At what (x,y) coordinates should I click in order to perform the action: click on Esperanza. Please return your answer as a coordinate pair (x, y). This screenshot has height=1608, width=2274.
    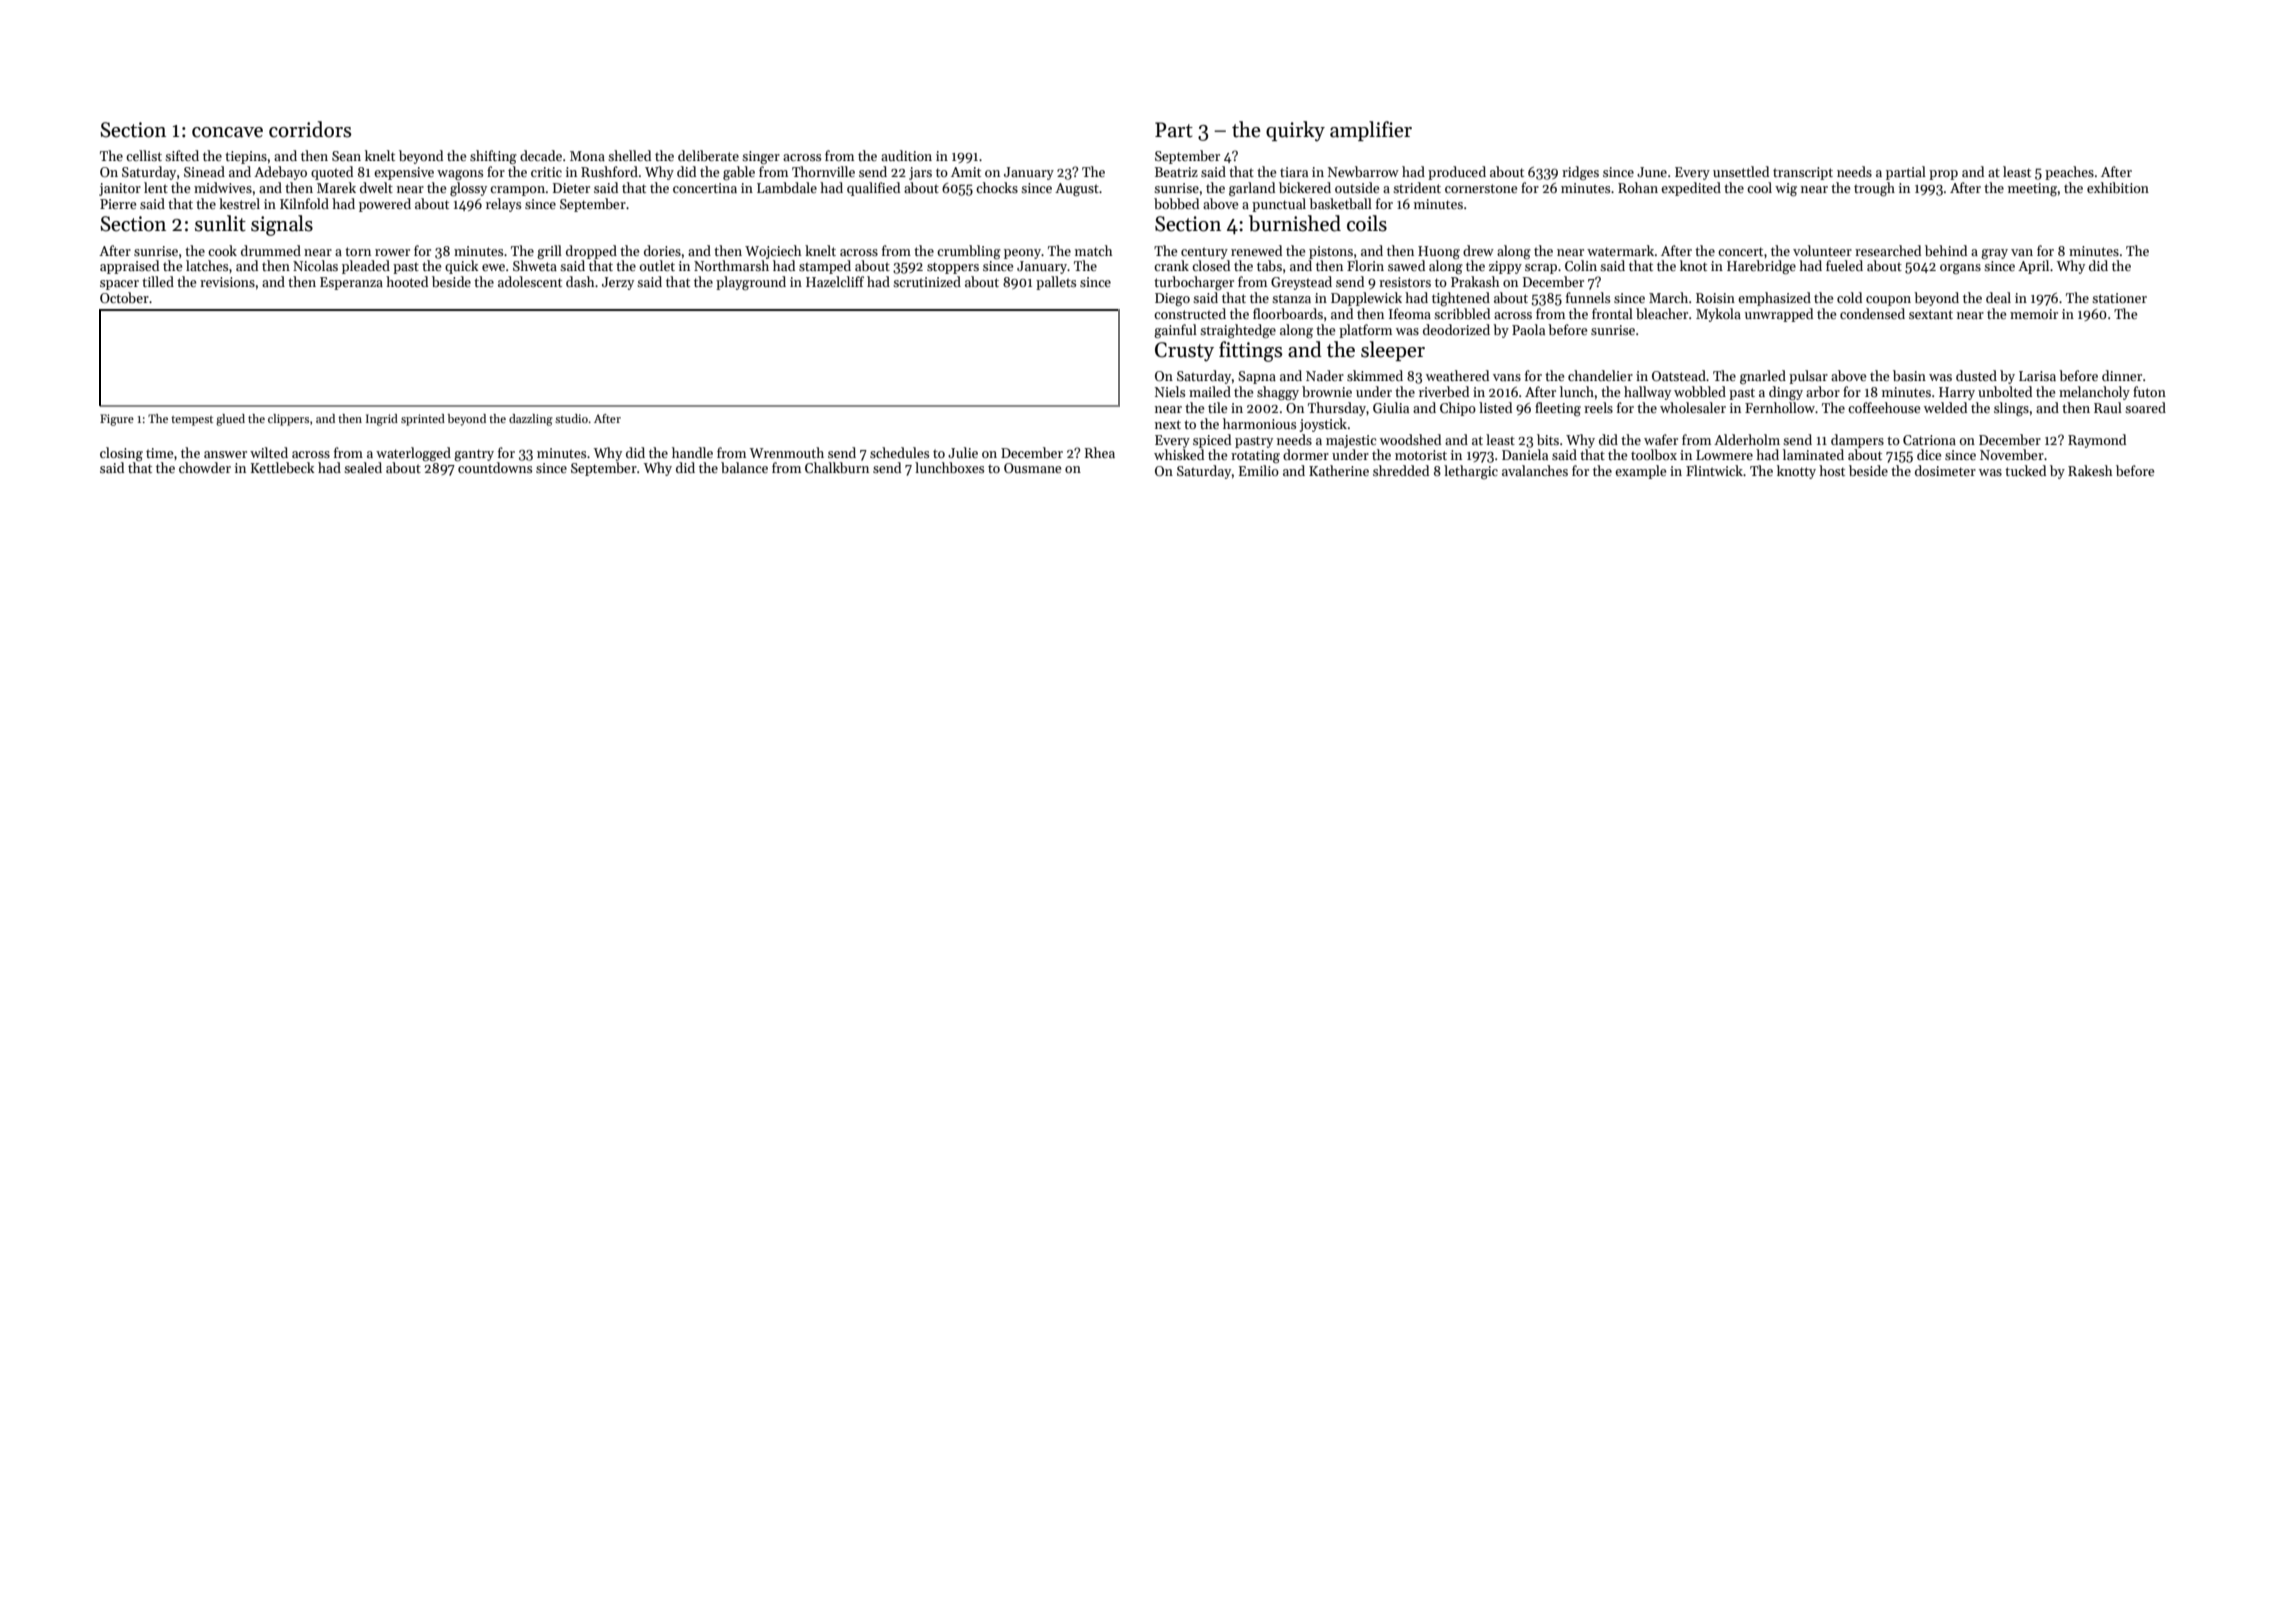
    Looking at the image, I should click on (351, 283).
